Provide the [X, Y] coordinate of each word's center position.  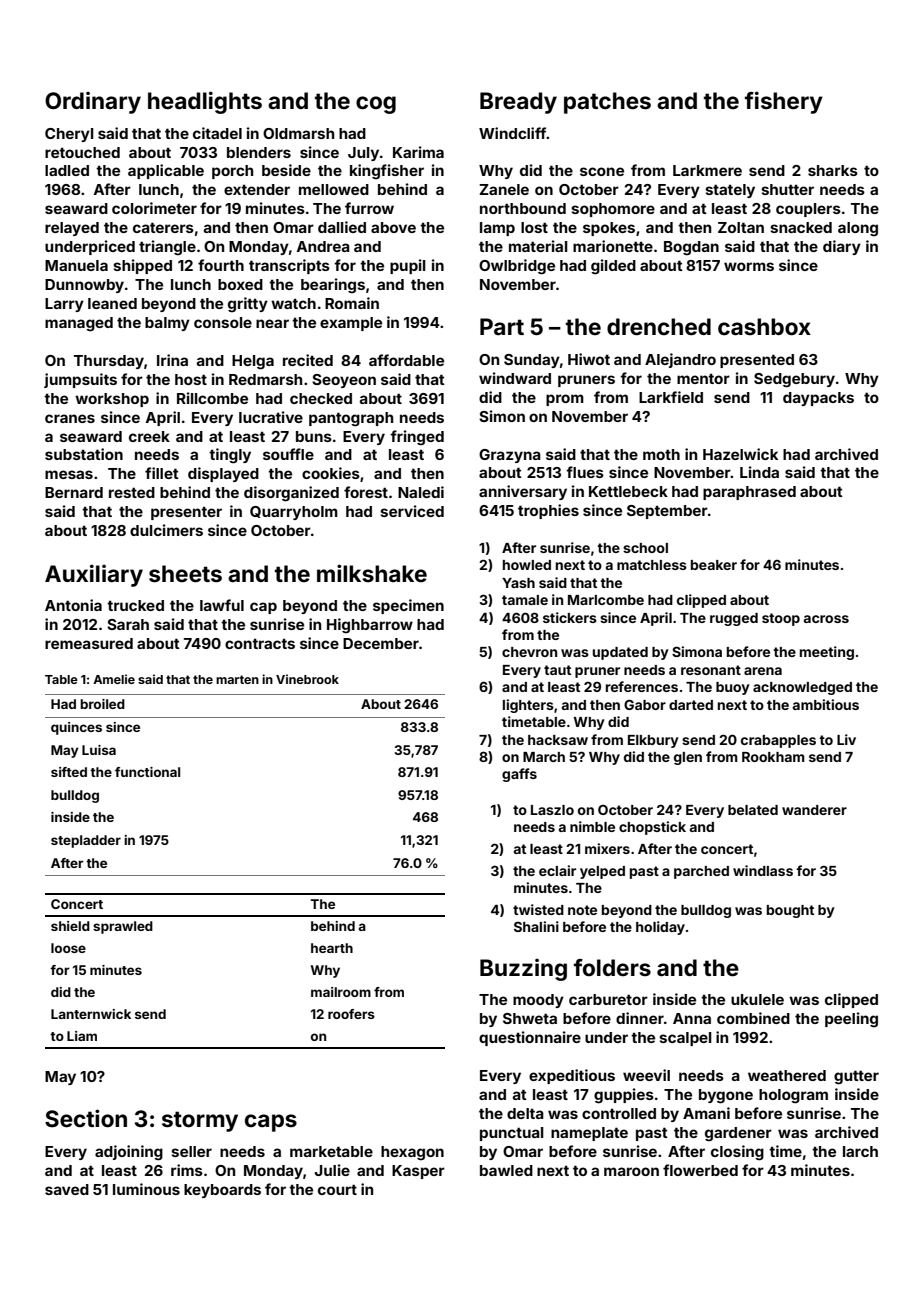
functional [147, 772]
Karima [418, 152]
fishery [784, 102]
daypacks [818, 399]
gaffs [519, 775]
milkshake [372, 573]
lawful [222, 605]
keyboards [222, 1191]
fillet [162, 473]
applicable [166, 171]
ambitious [826, 704]
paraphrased [749, 493]
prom [565, 400]
